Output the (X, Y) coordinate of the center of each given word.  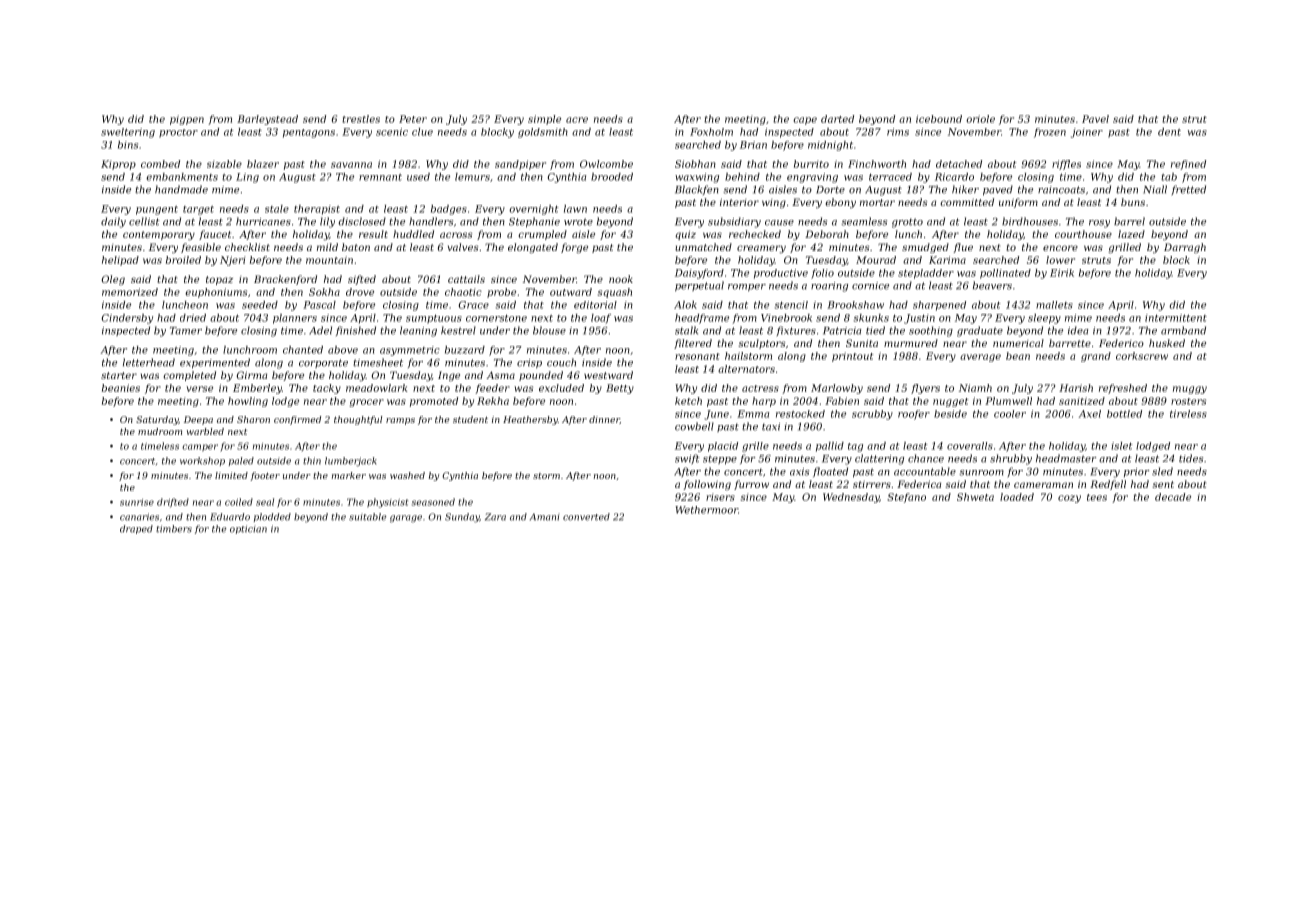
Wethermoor (706, 510)
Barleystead (267, 120)
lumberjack (351, 462)
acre (577, 120)
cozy (1069, 499)
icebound (939, 119)
